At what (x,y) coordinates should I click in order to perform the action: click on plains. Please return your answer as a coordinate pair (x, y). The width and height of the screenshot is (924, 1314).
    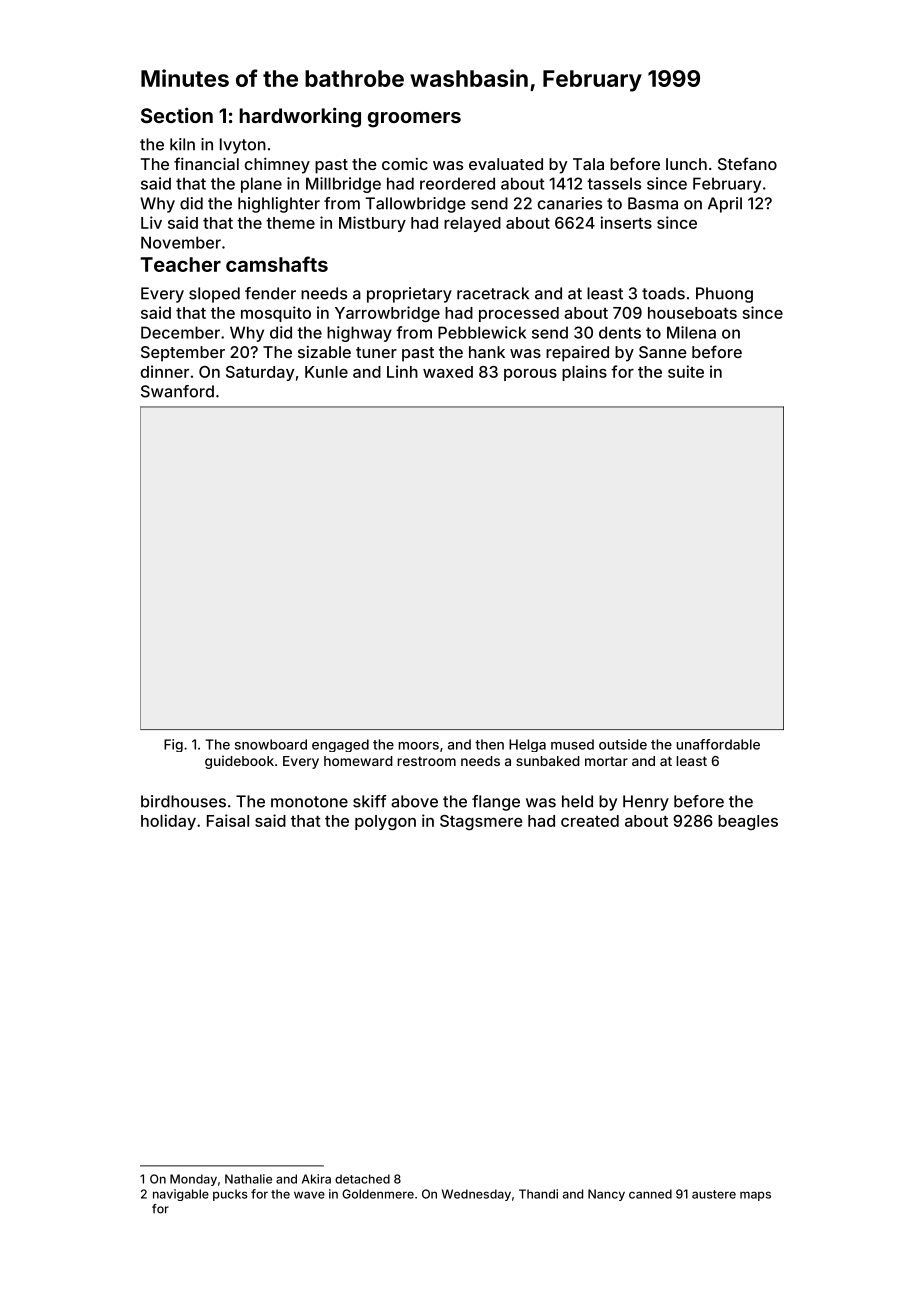
    Looking at the image, I should click on (584, 373).
